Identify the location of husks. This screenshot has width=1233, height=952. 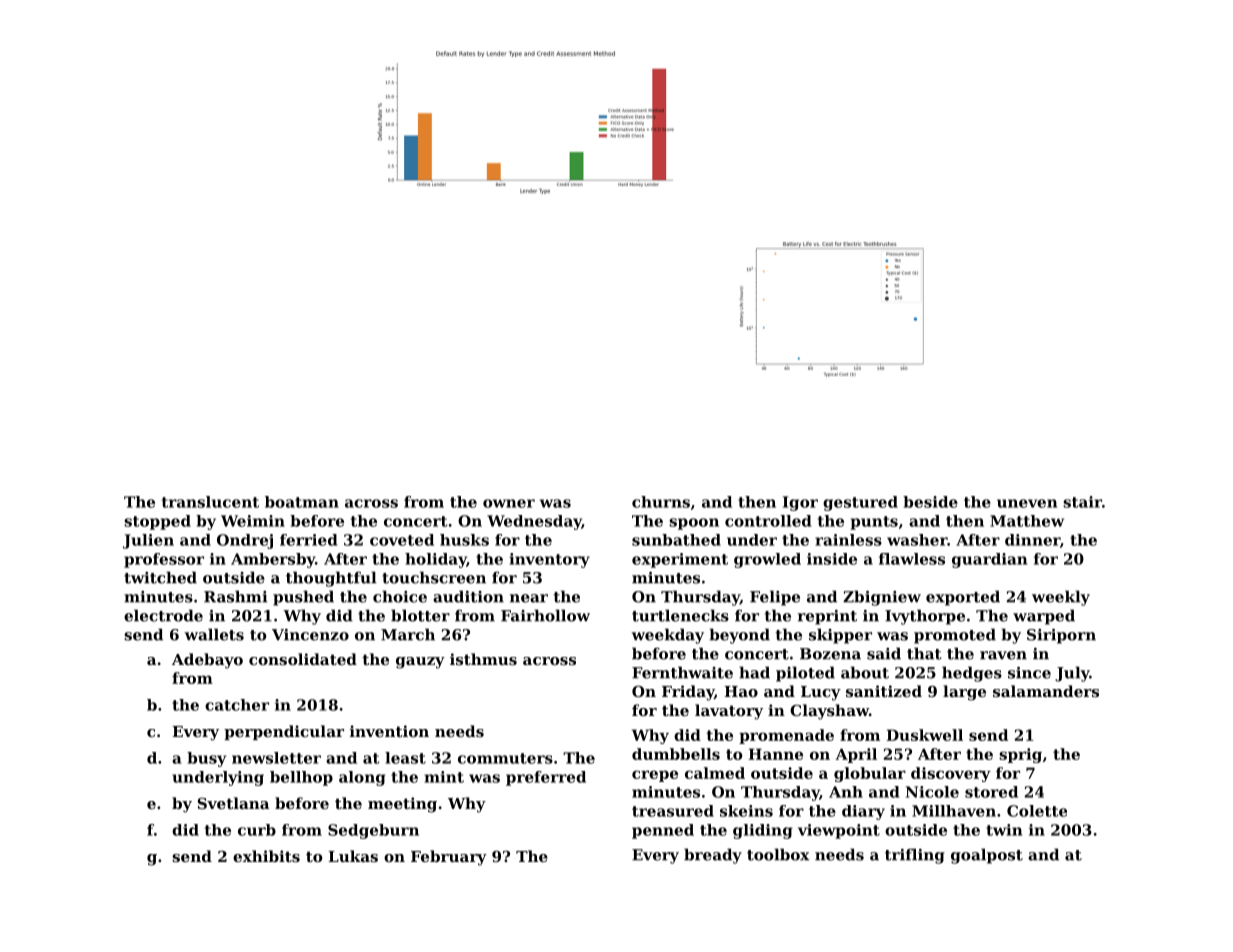
(464, 540).
